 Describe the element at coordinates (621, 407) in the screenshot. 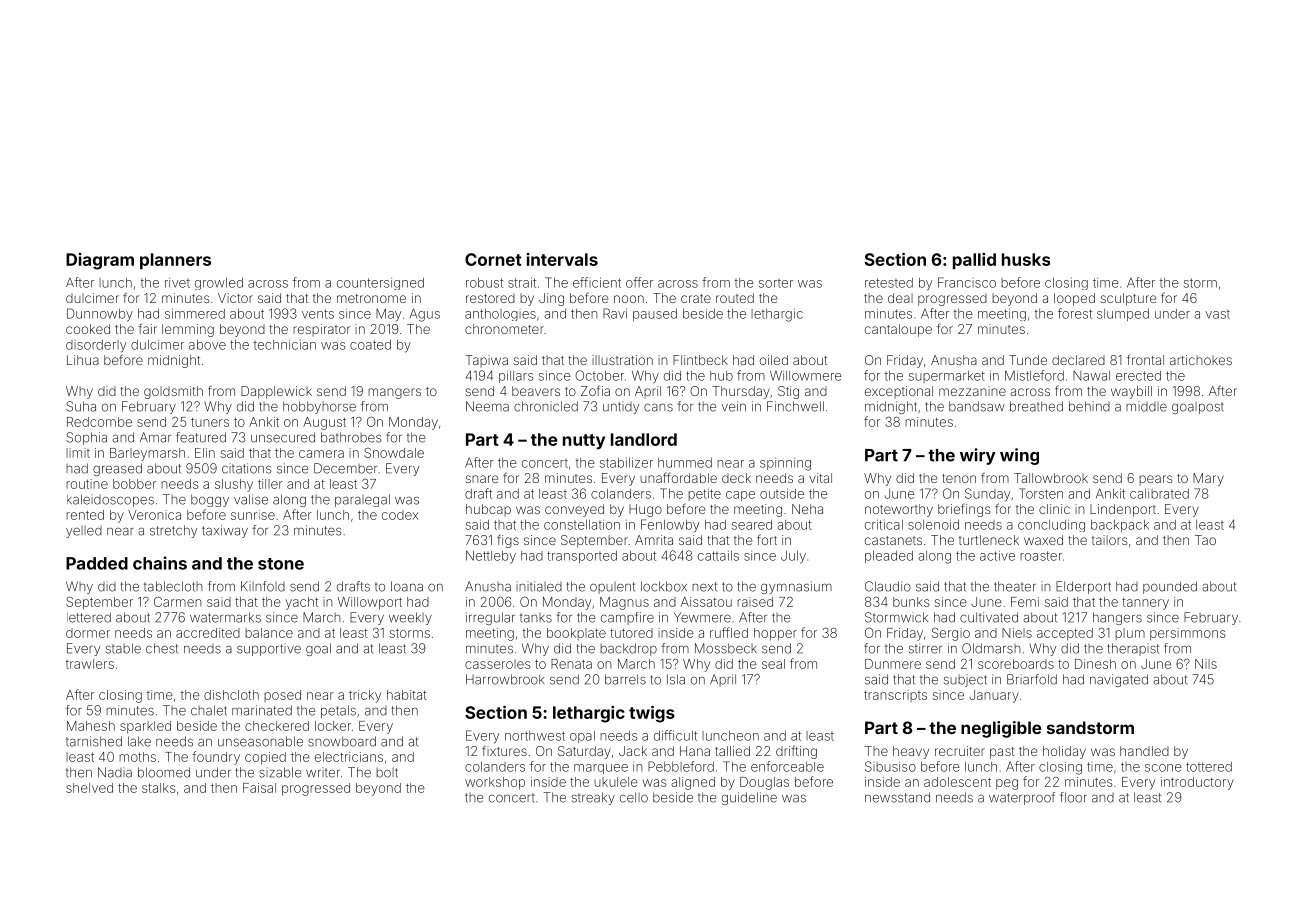

I see `untidy` at that location.
